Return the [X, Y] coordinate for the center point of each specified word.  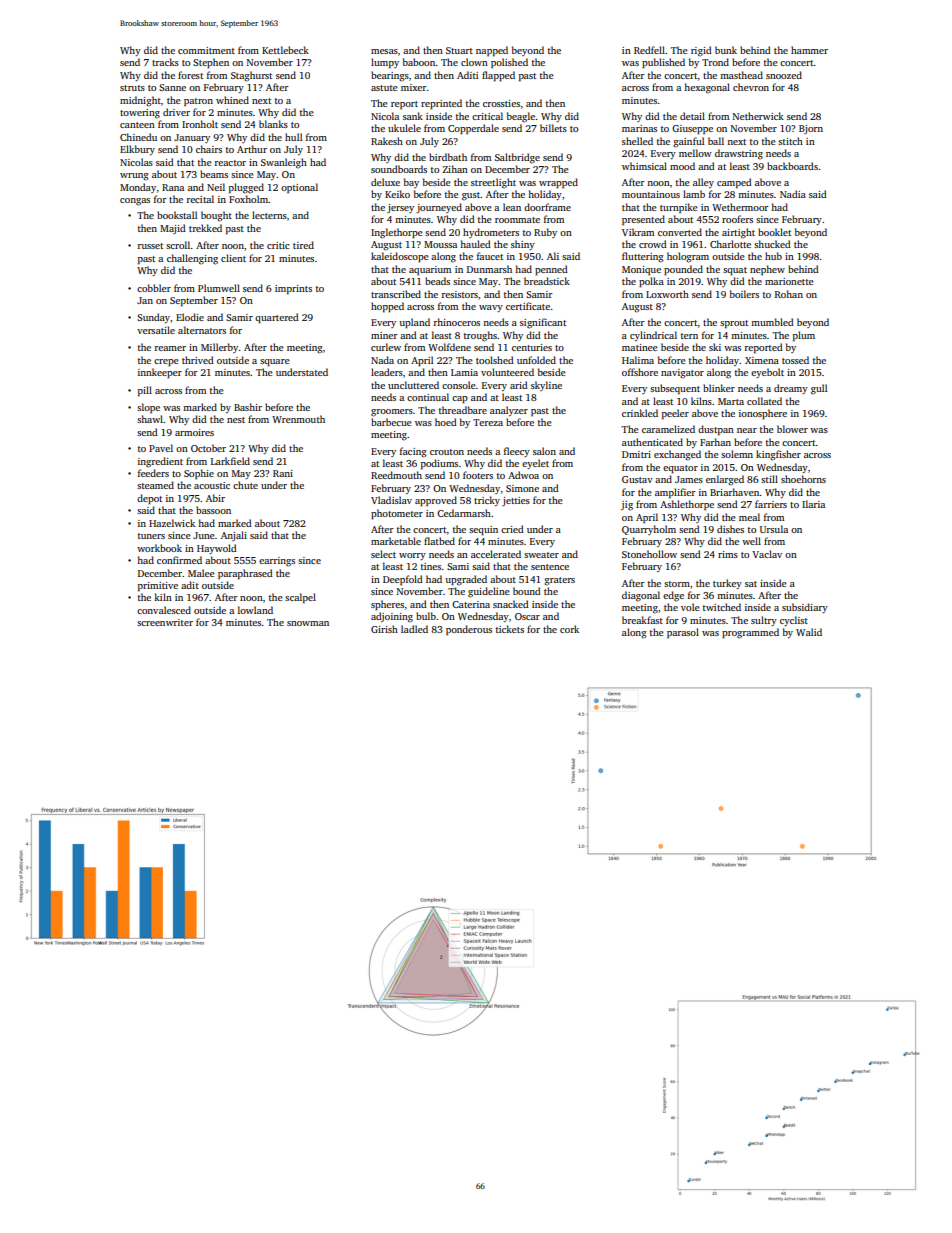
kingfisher [778, 455]
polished [509, 63]
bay [411, 183]
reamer [170, 348]
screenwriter [165, 622]
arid [519, 385]
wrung [134, 177]
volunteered [507, 372]
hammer [809, 50]
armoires [194, 432]
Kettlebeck [285, 50]
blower [792, 429]
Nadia [793, 194]
